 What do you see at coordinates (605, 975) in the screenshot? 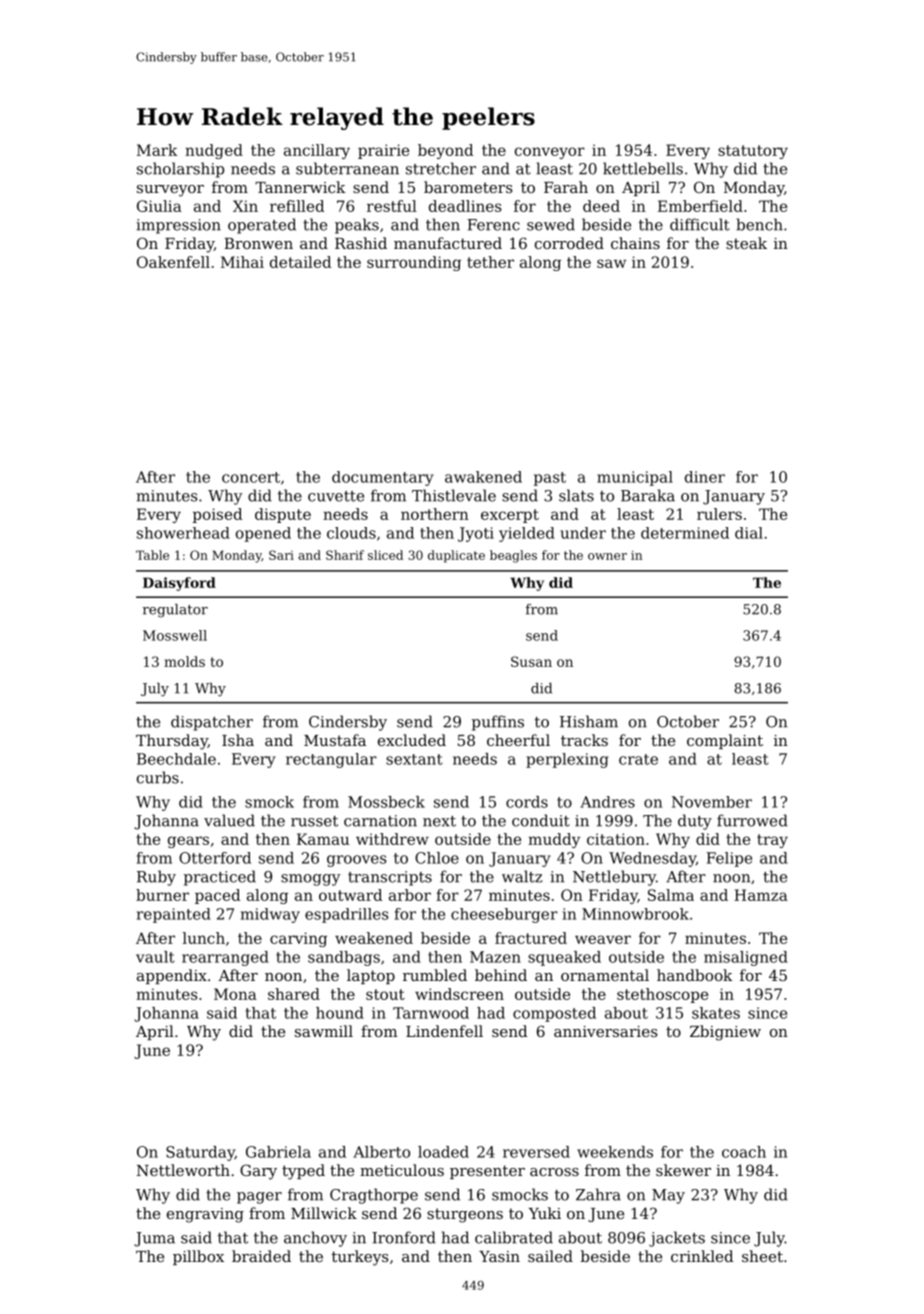
I see `ornamental` at bounding box center [605, 975].
